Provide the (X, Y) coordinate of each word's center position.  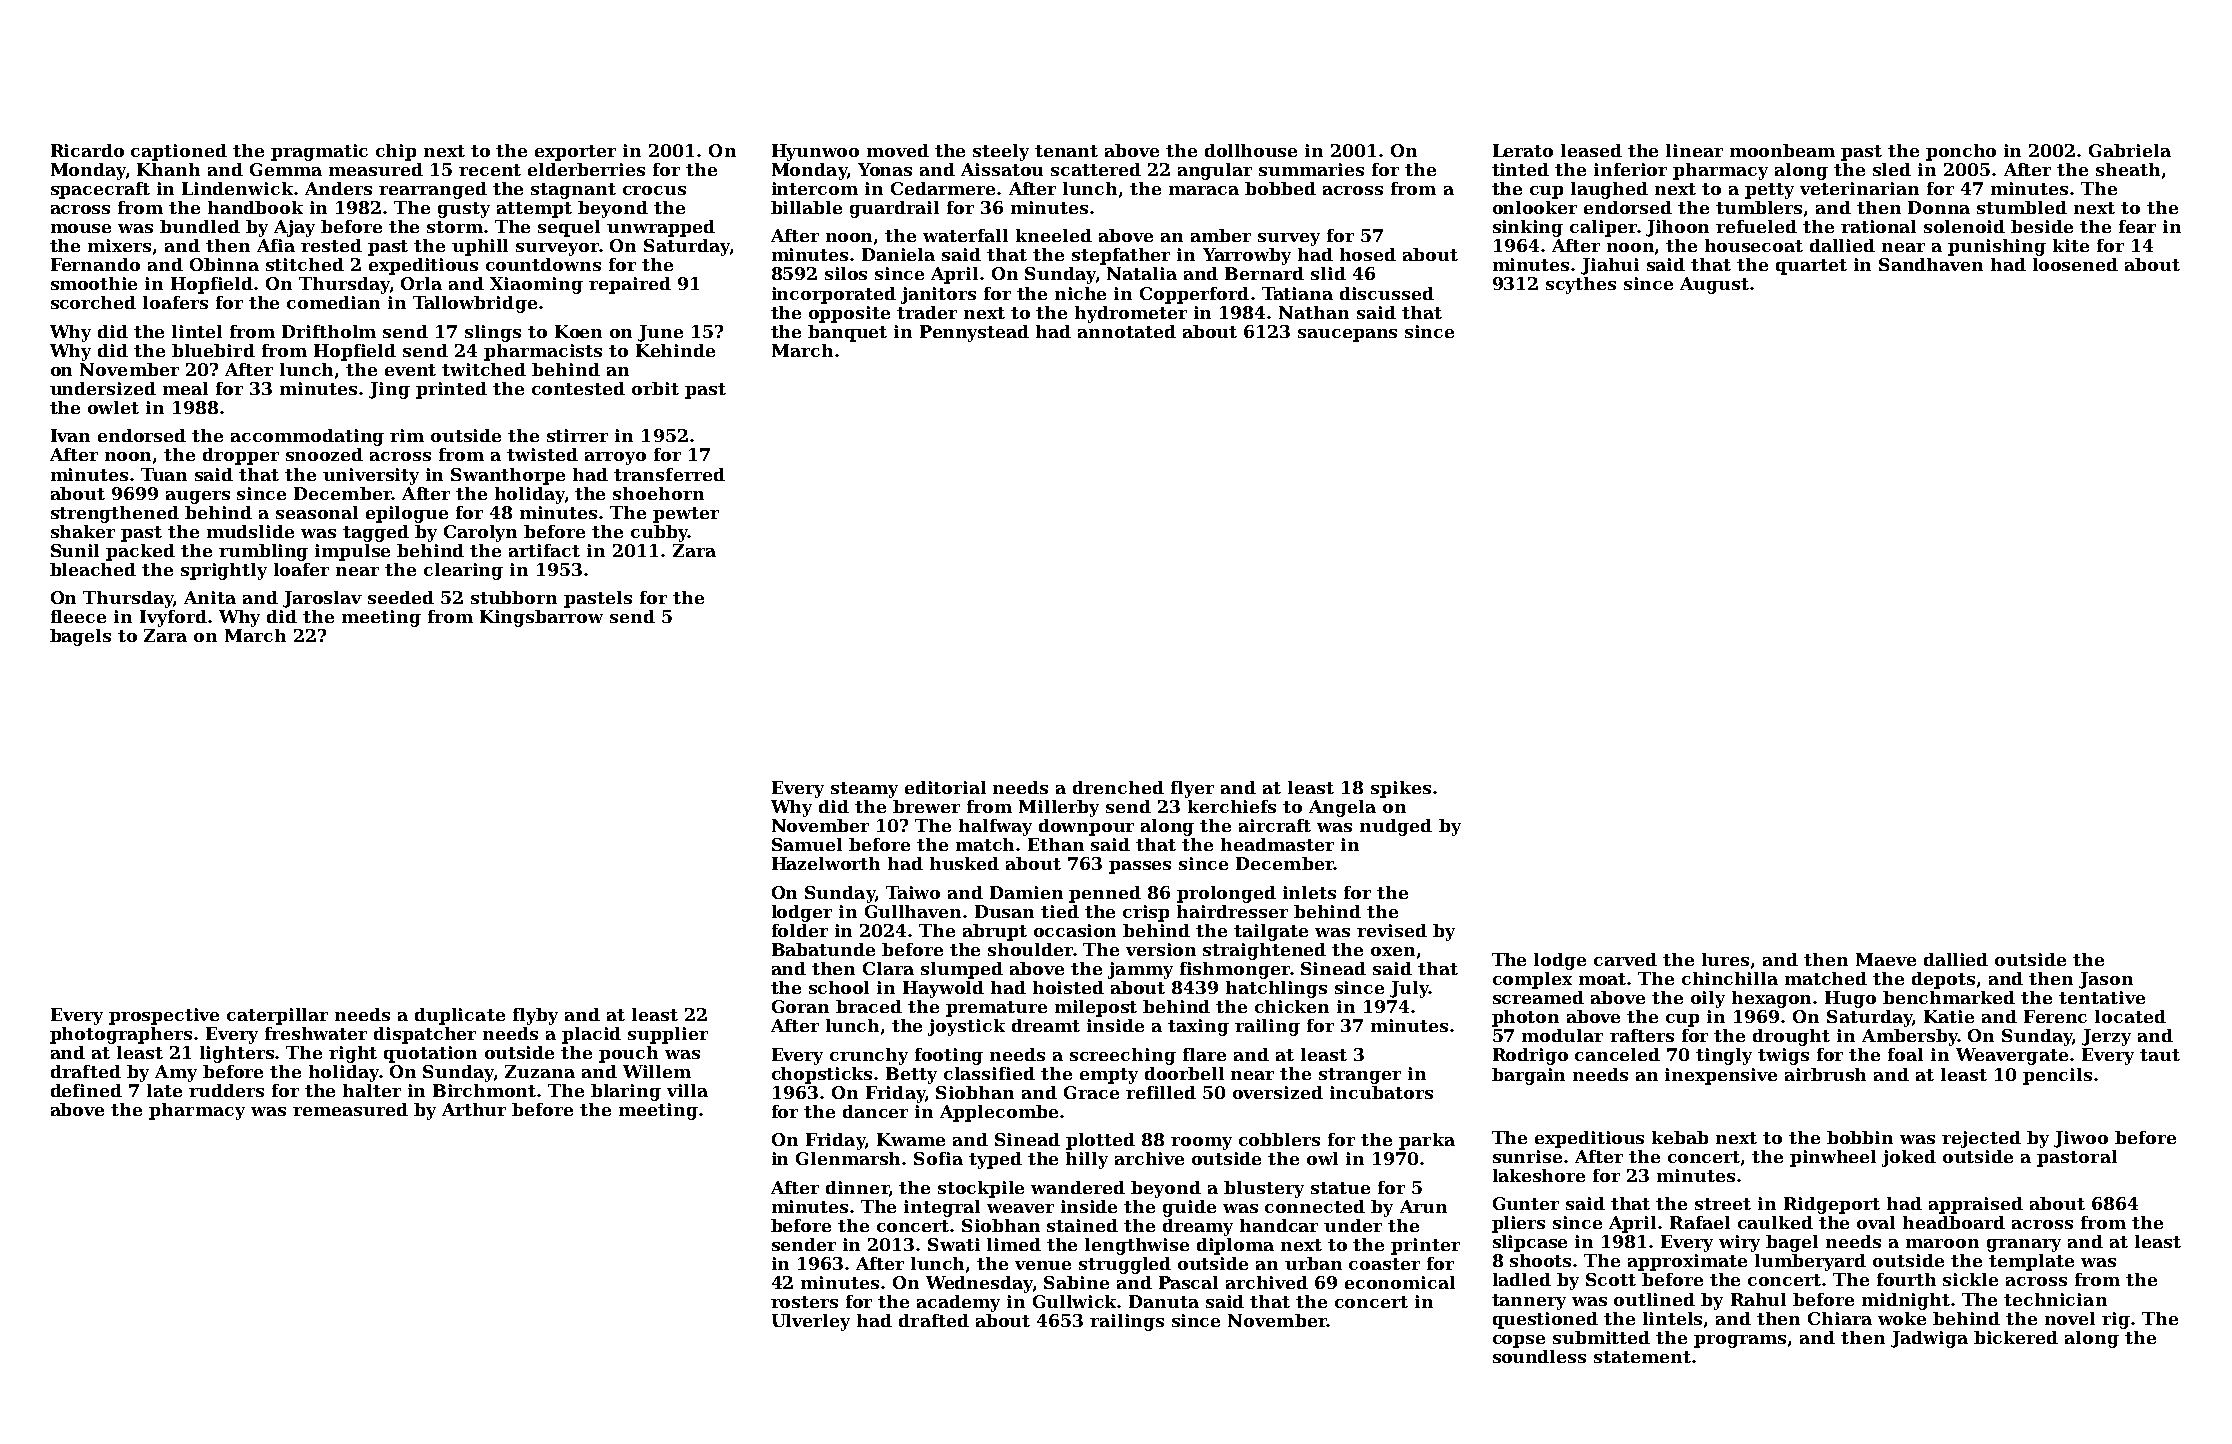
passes (1140, 867)
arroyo (615, 458)
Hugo (1850, 999)
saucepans (1347, 335)
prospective (164, 1016)
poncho (1961, 152)
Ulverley (811, 1322)
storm (455, 227)
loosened (2075, 264)
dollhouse (1251, 150)
